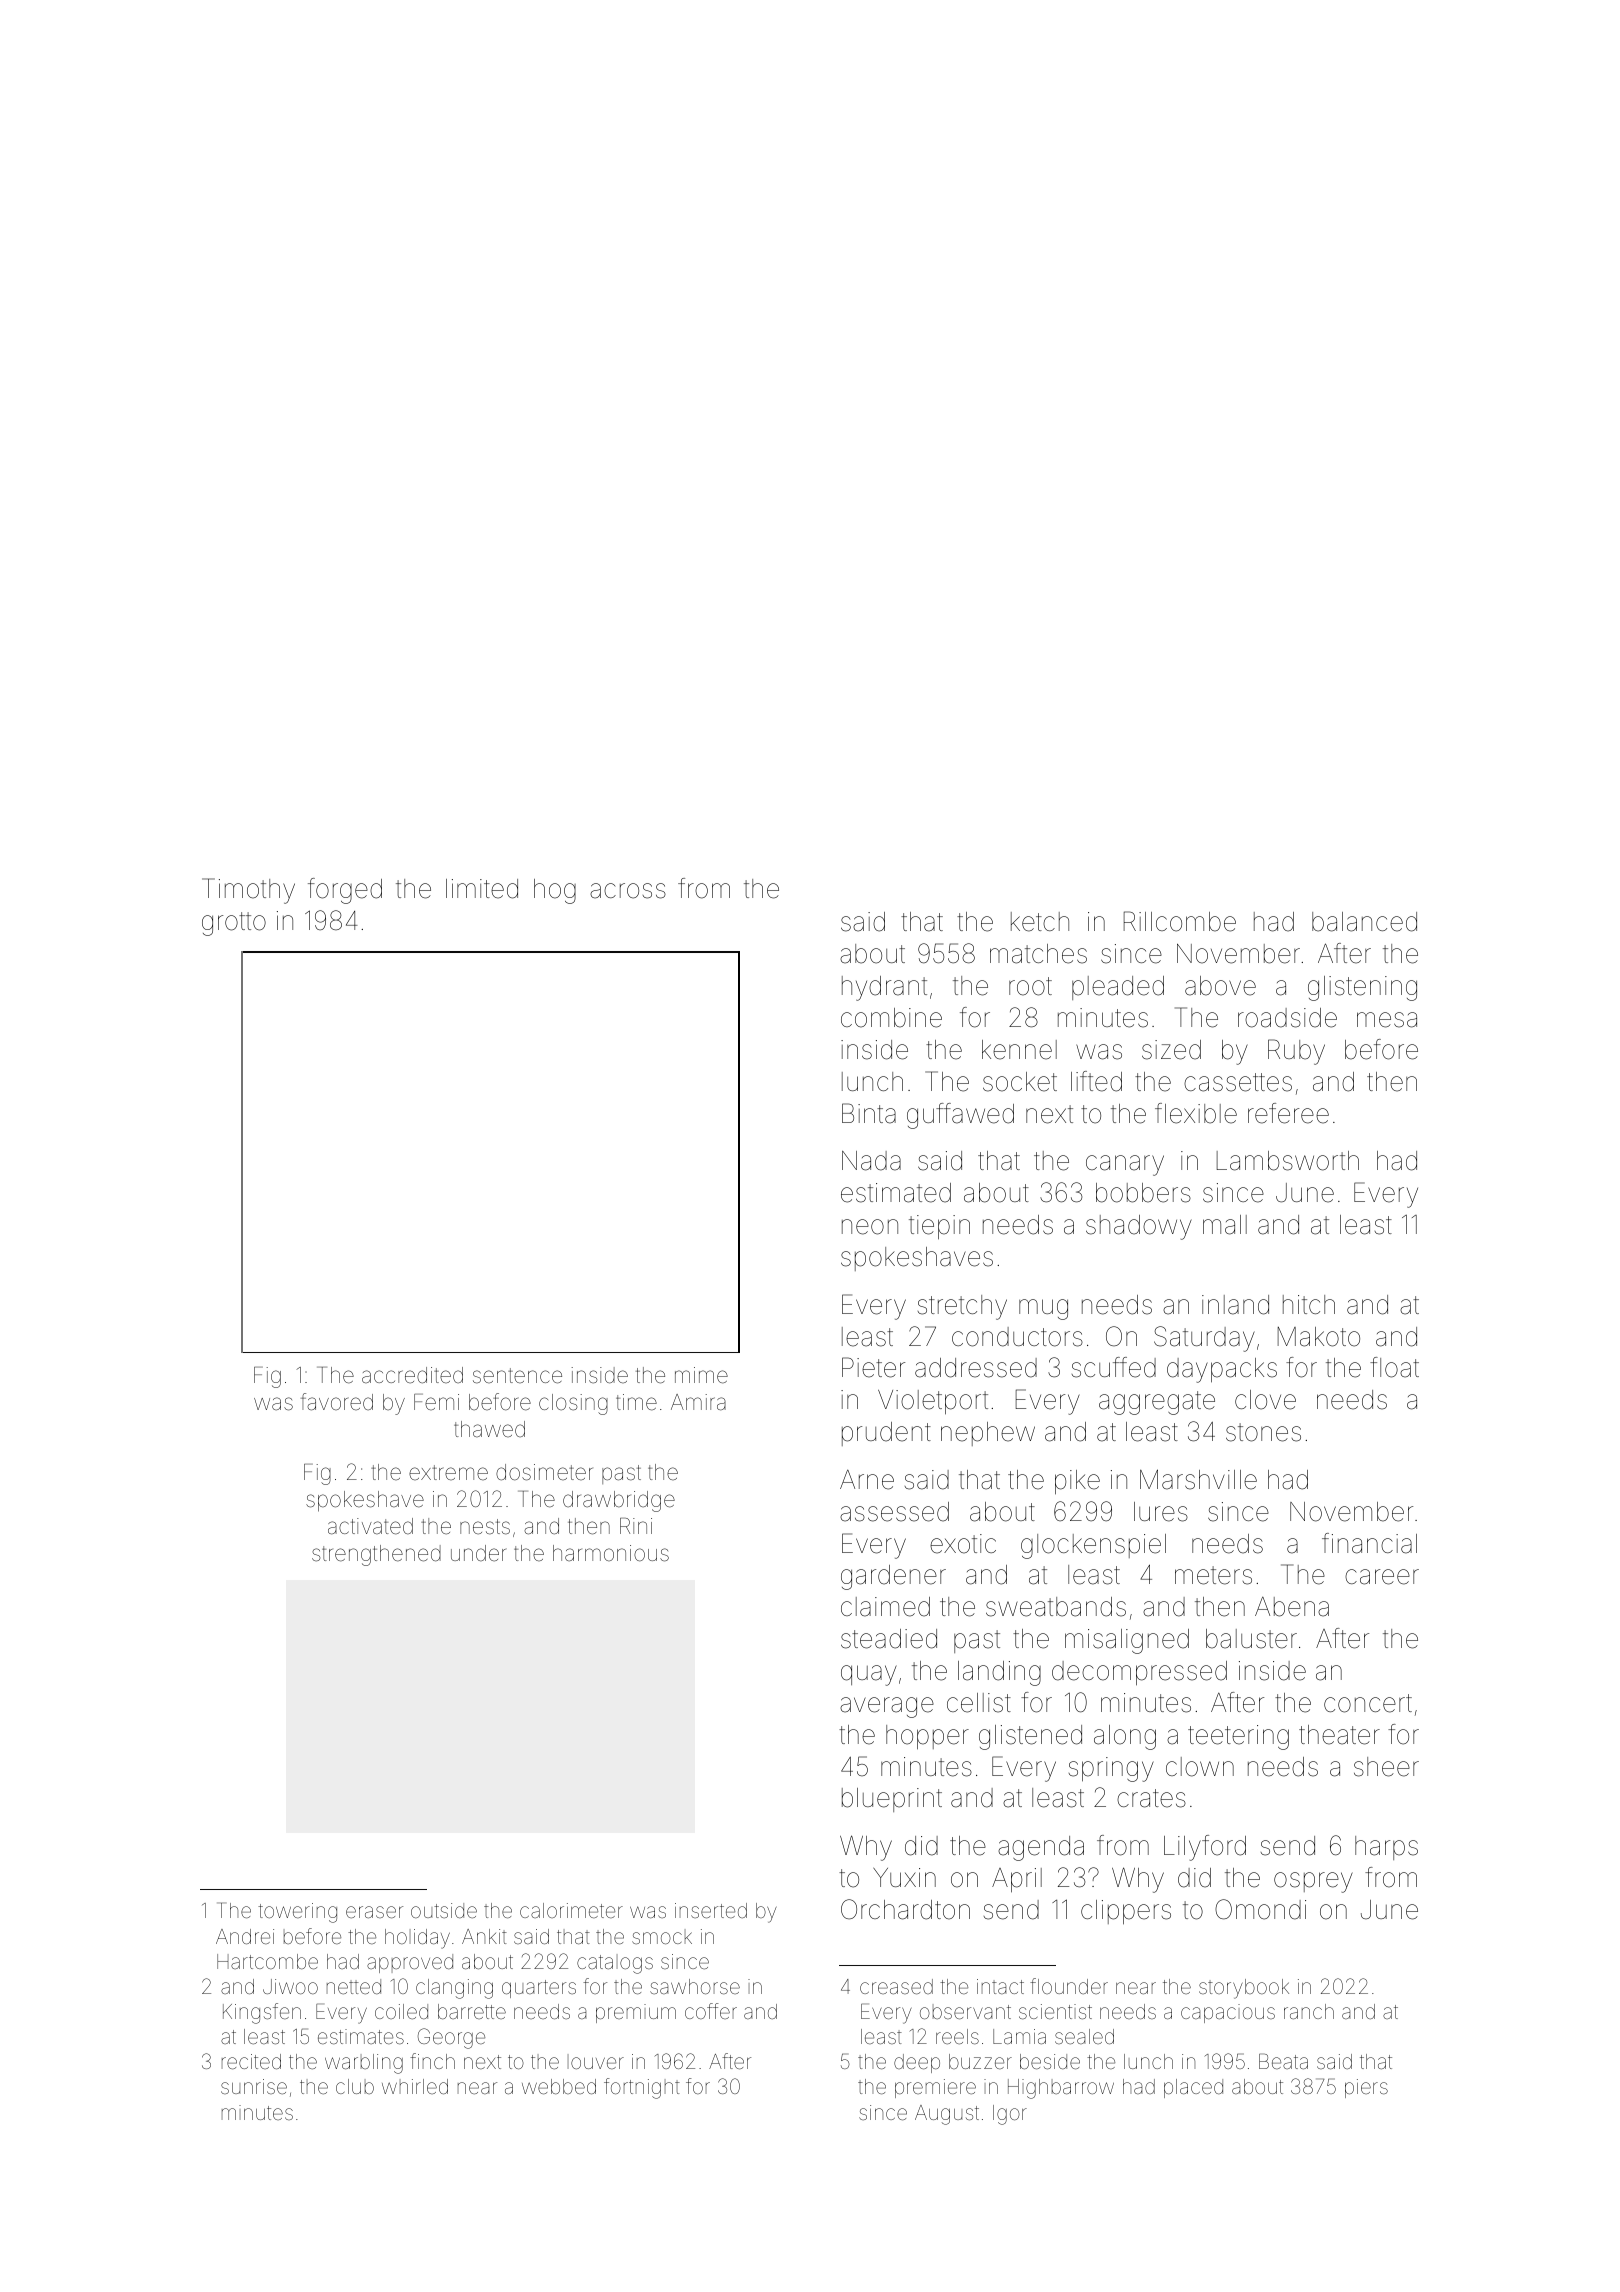 This screenshot has height=2292, width=1620. Describe the element at coordinates (1386, 1848) in the screenshot. I see `harps` at that location.
